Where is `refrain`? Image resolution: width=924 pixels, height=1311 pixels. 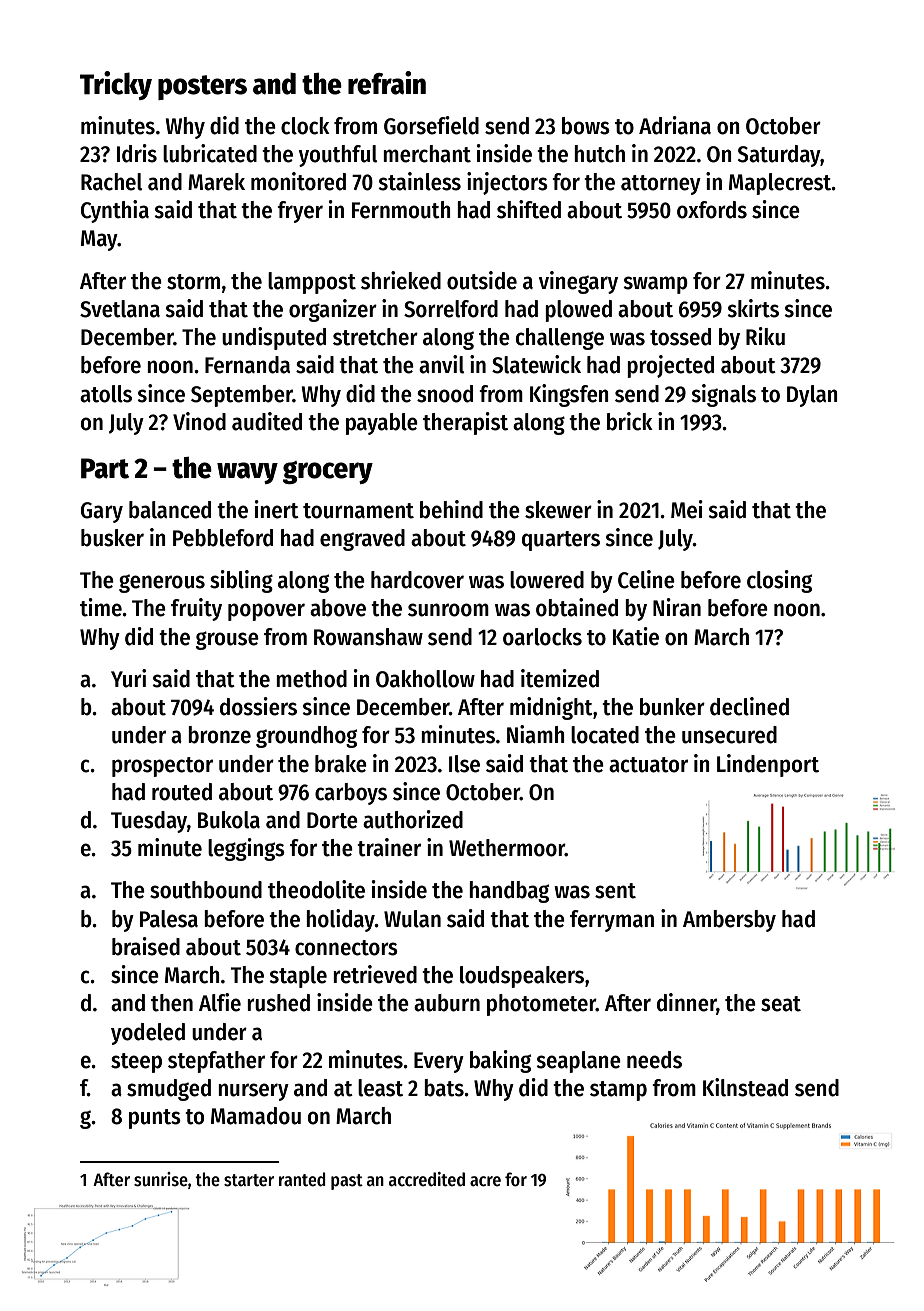 refrain is located at coordinates (387, 83).
